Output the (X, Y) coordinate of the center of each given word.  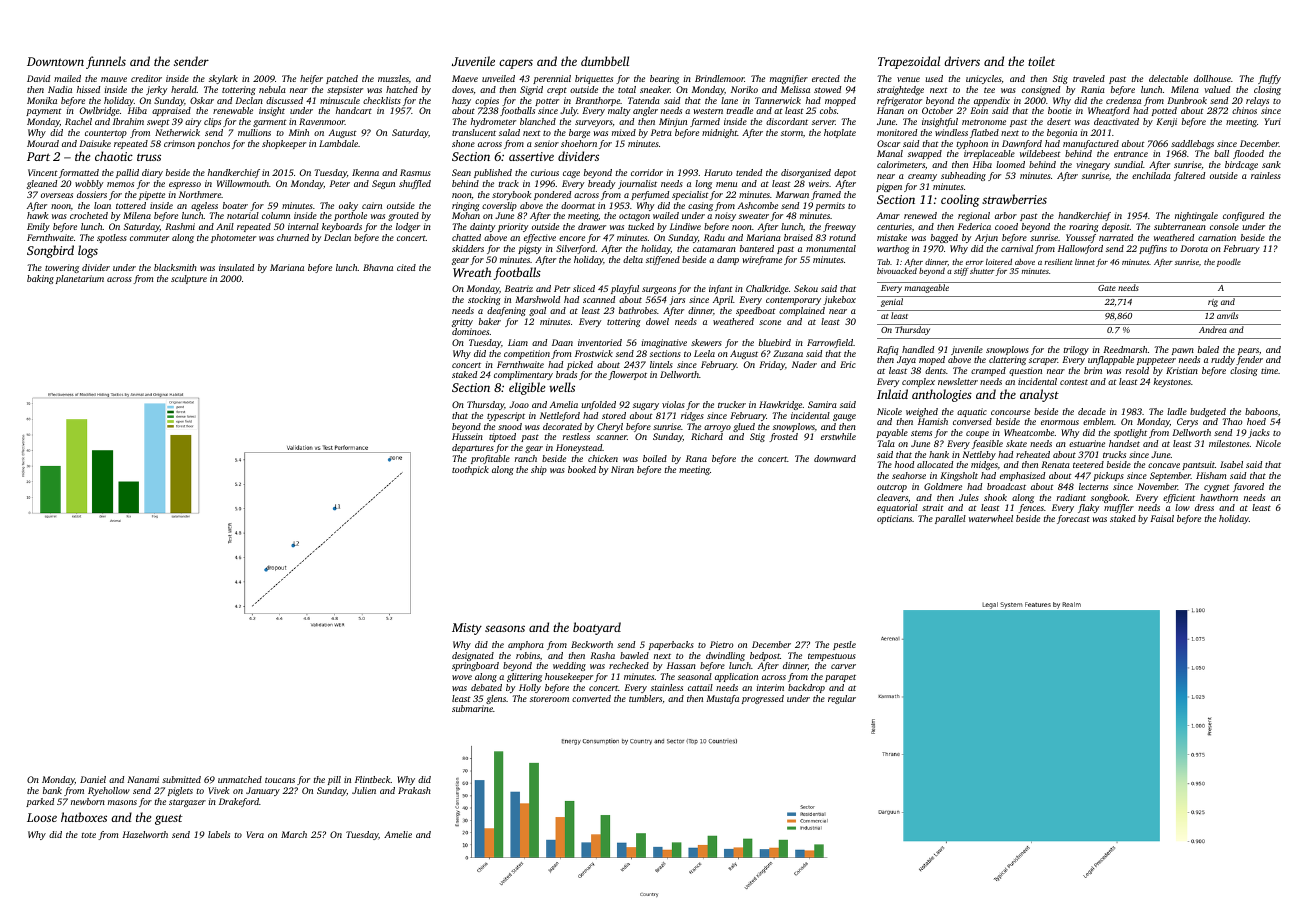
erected (826, 78)
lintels (661, 364)
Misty (467, 629)
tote (89, 835)
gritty (462, 322)
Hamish (933, 421)
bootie (1060, 110)
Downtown (55, 61)
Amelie (398, 834)
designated (473, 656)
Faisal (1162, 518)
